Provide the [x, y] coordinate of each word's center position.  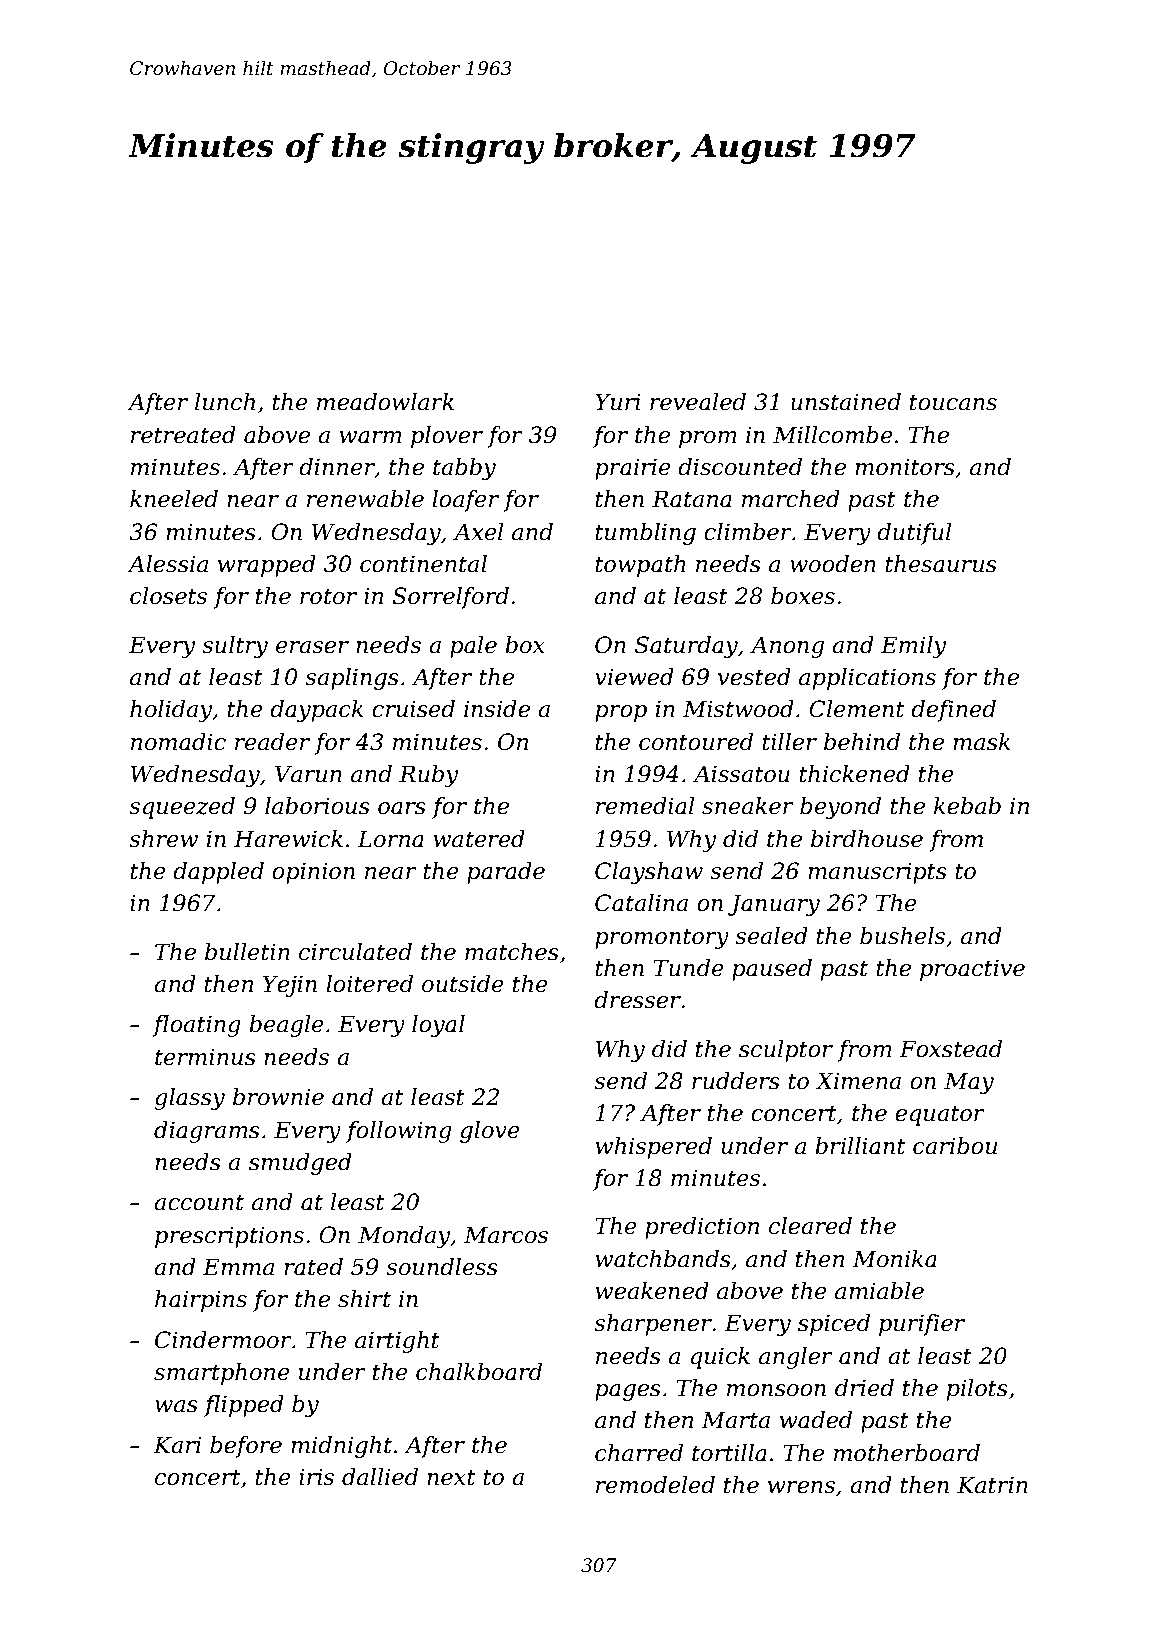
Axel [478, 532]
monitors [905, 467]
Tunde [689, 968]
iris [316, 1477]
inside [497, 709]
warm [371, 437]
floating [196, 1026]
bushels [902, 936]
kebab [967, 806]
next [451, 1477]
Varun [308, 774]
